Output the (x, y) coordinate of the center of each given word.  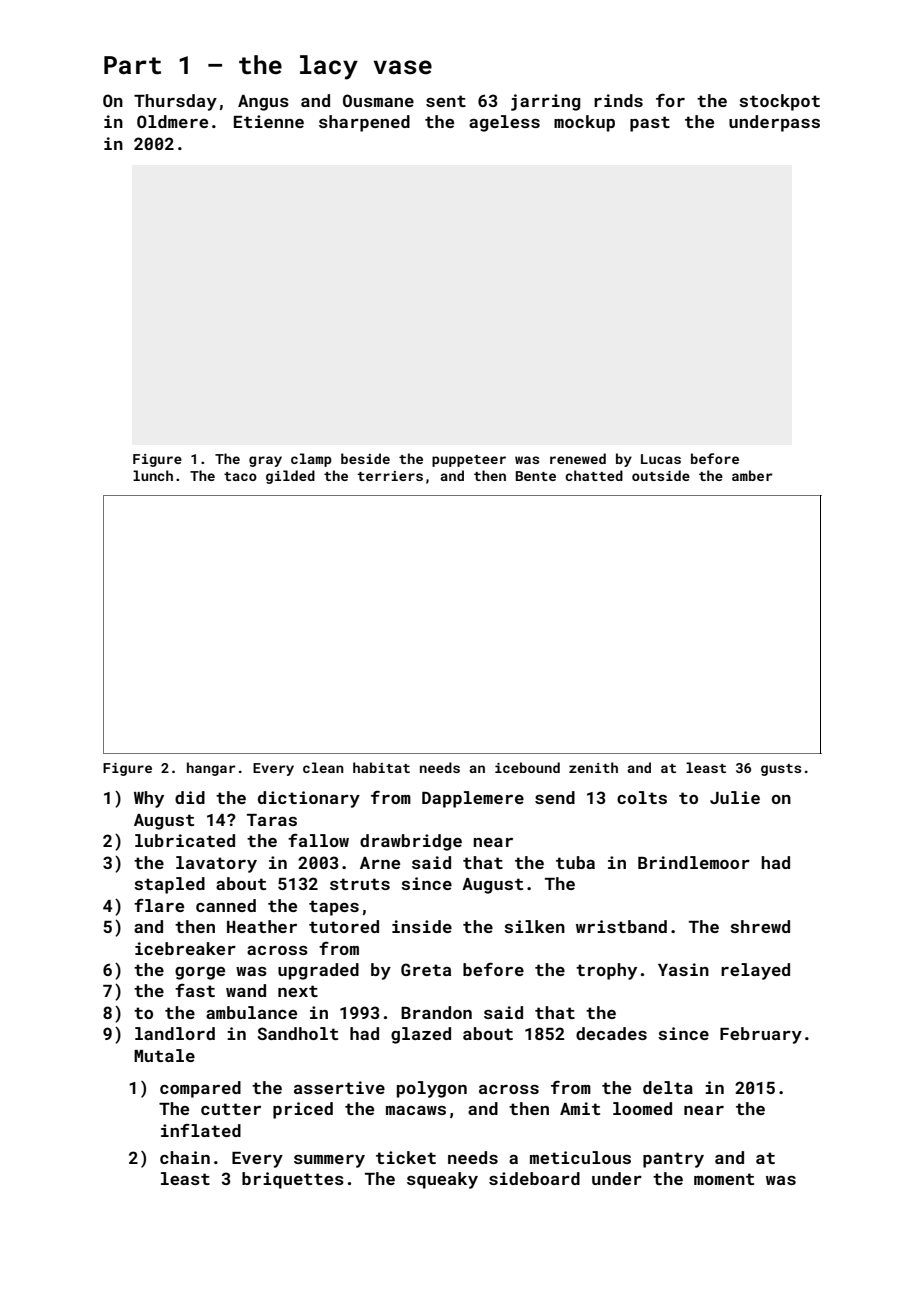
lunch (153, 475)
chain (185, 1157)
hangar (211, 769)
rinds (618, 100)
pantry (673, 1160)
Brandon (436, 1012)
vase (402, 67)
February (761, 1035)
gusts (781, 770)
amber (752, 475)
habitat (381, 767)
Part (132, 65)
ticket (406, 1157)
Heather (262, 926)
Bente (536, 476)
